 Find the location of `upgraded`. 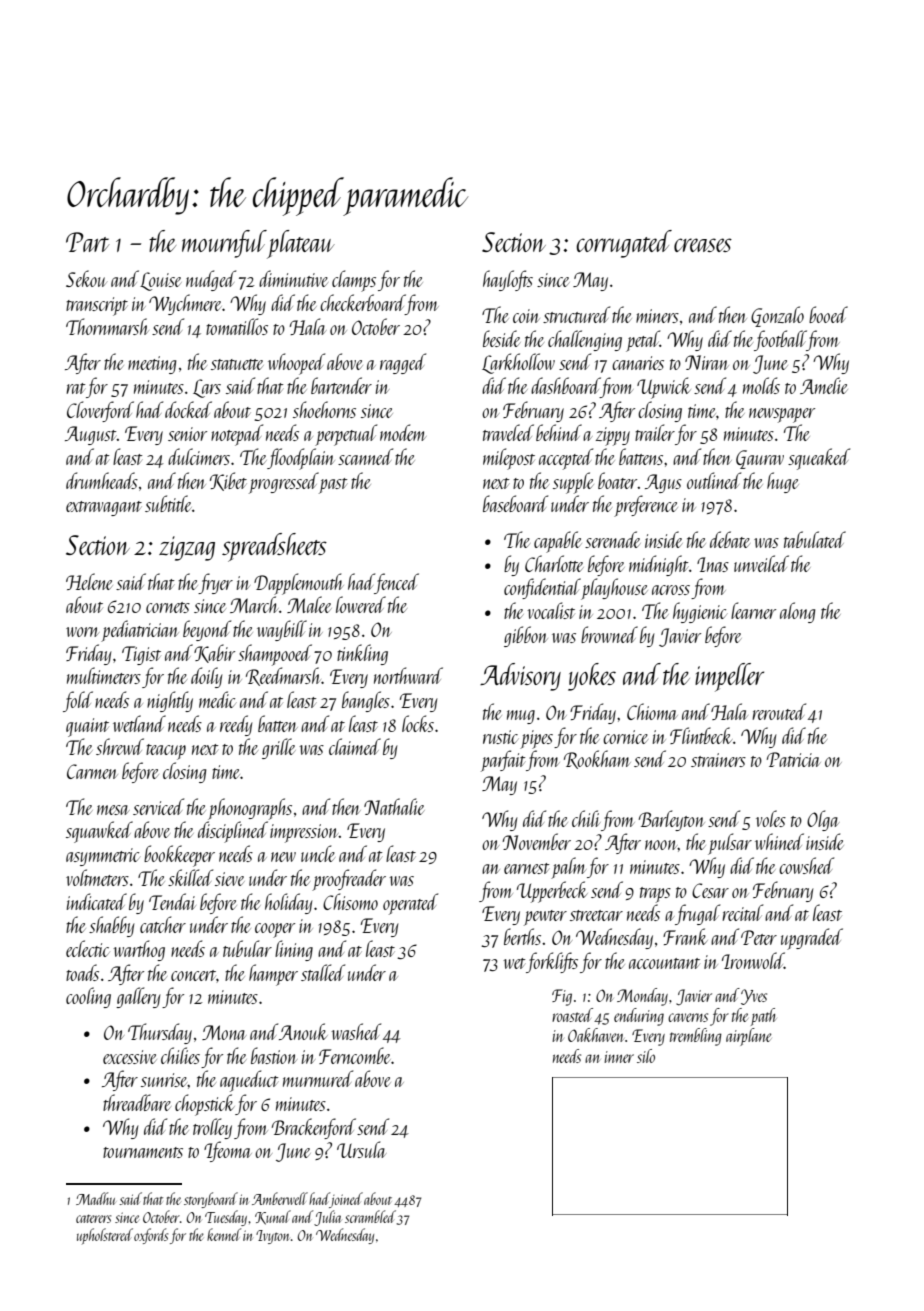

upgraded is located at coordinates (812, 939).
